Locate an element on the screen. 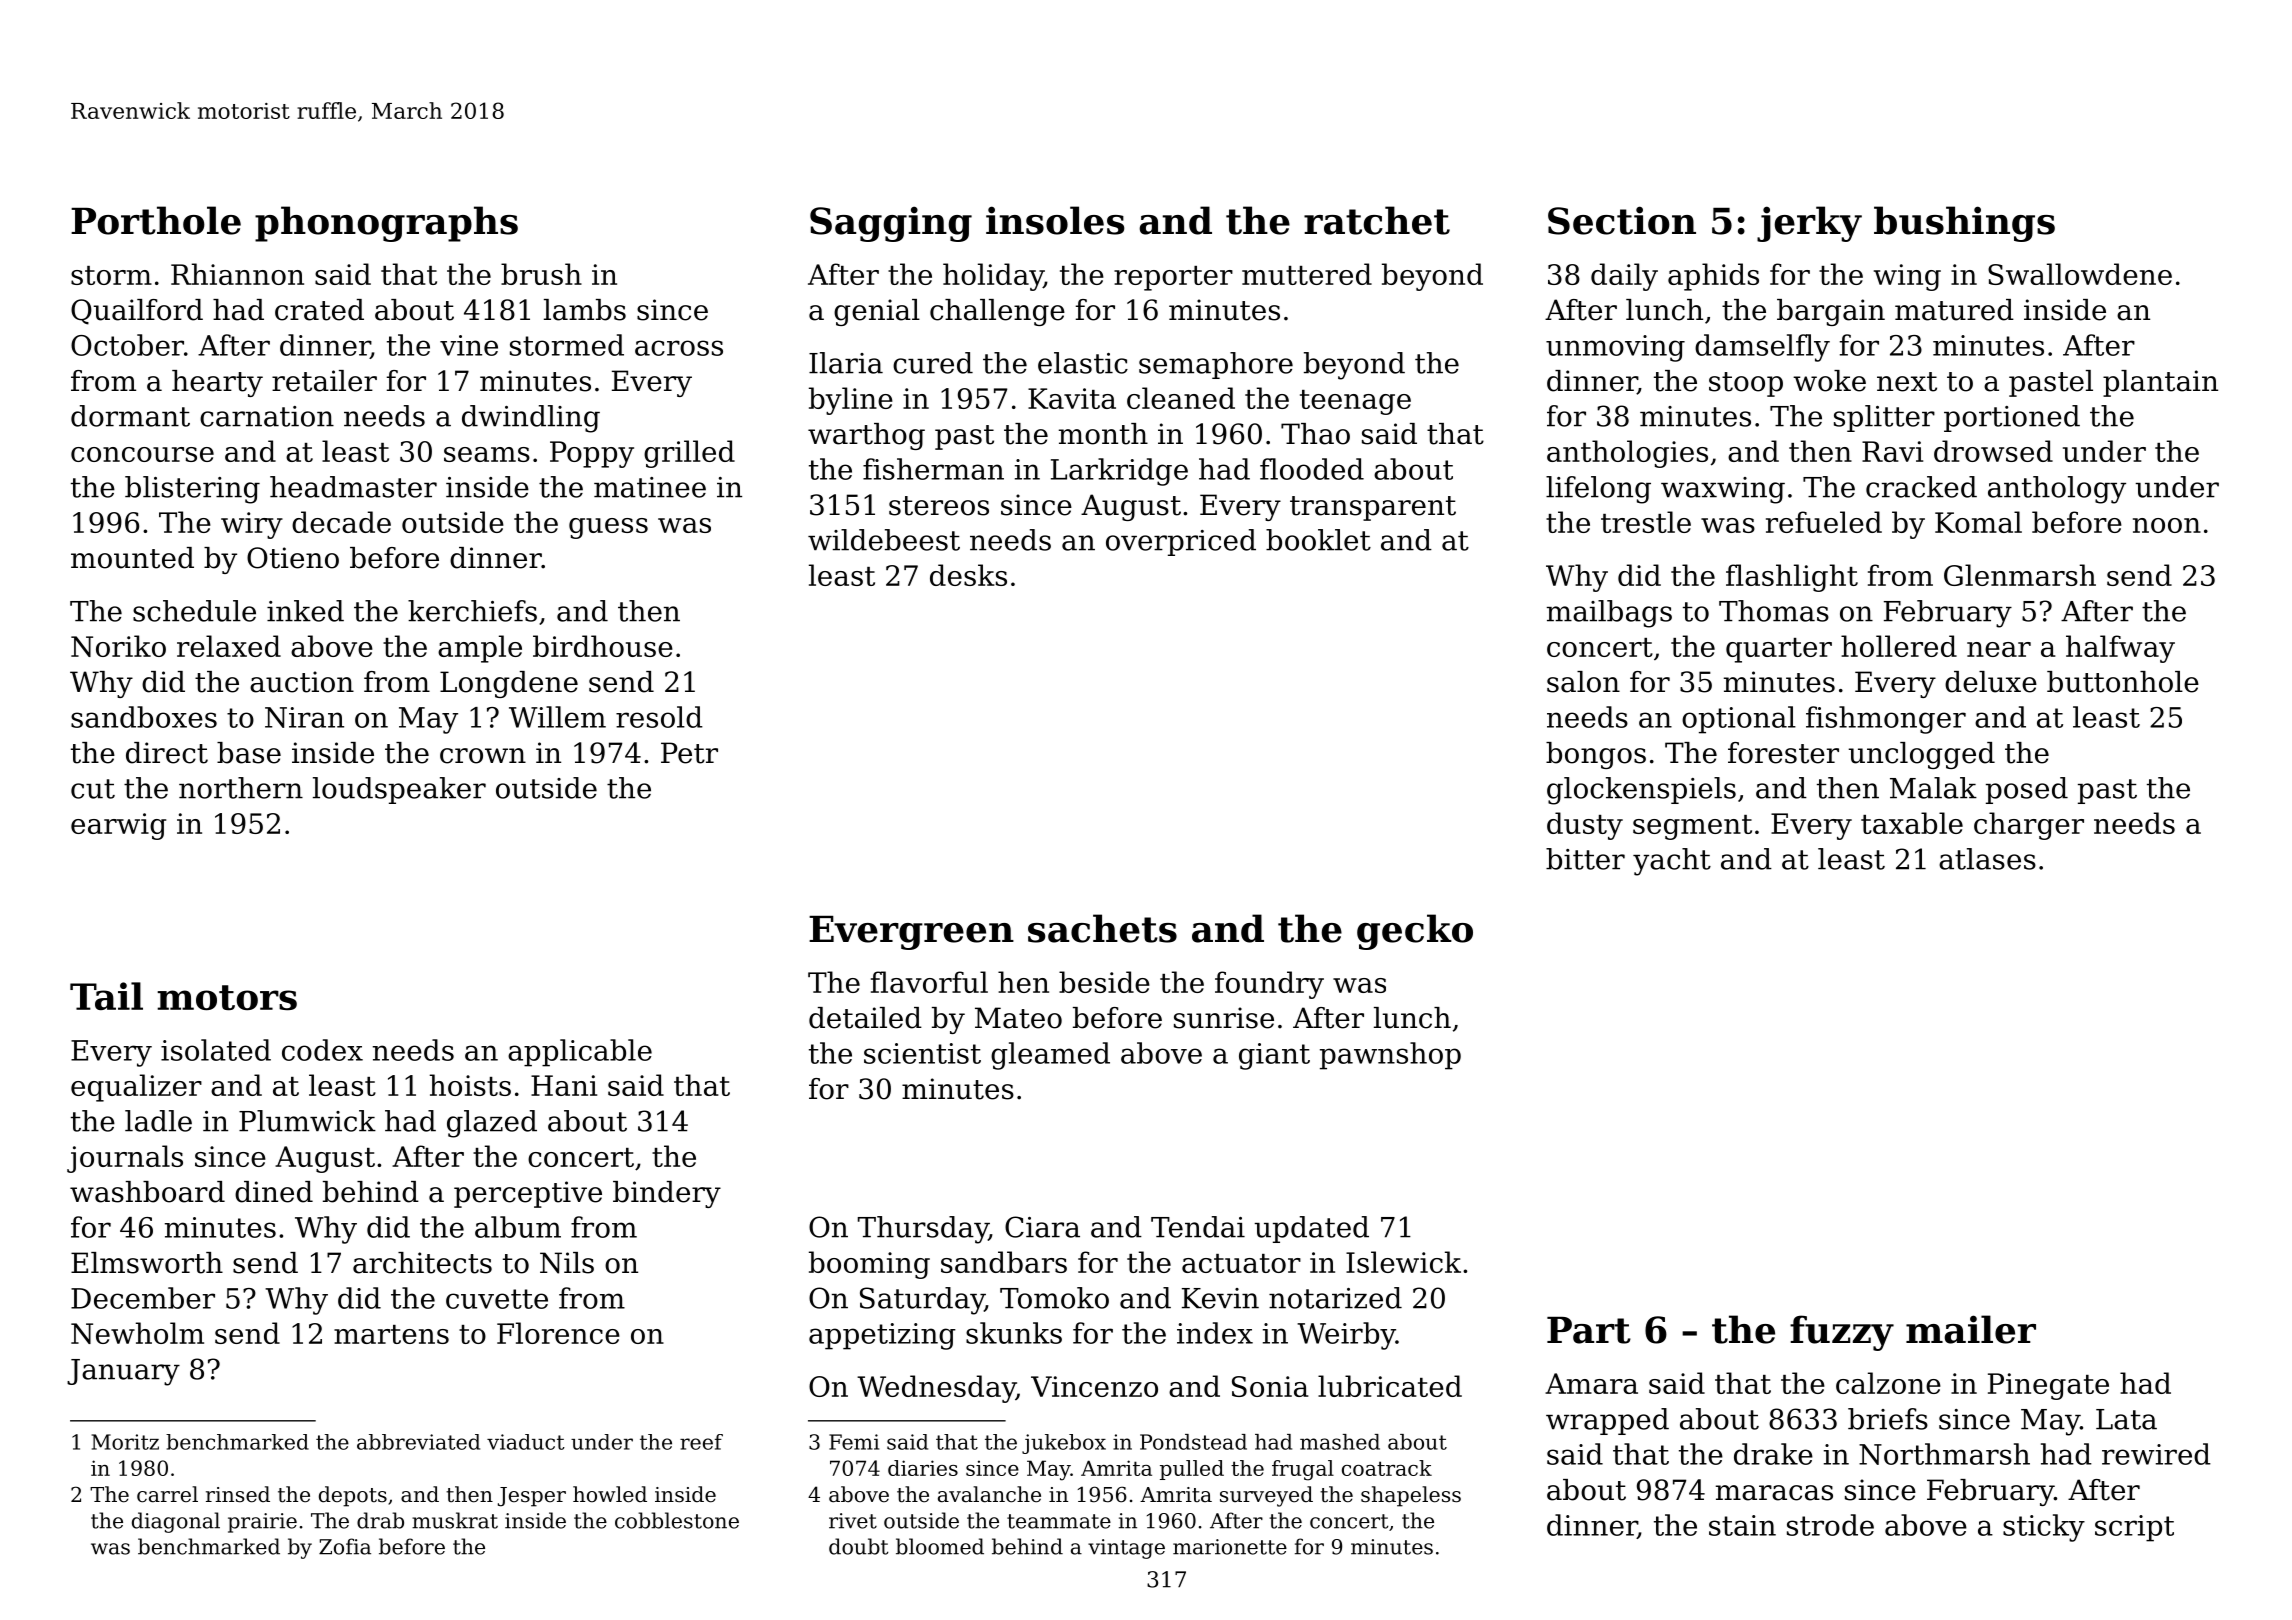  pawnshop is located at coordinates (1390, 1056).
